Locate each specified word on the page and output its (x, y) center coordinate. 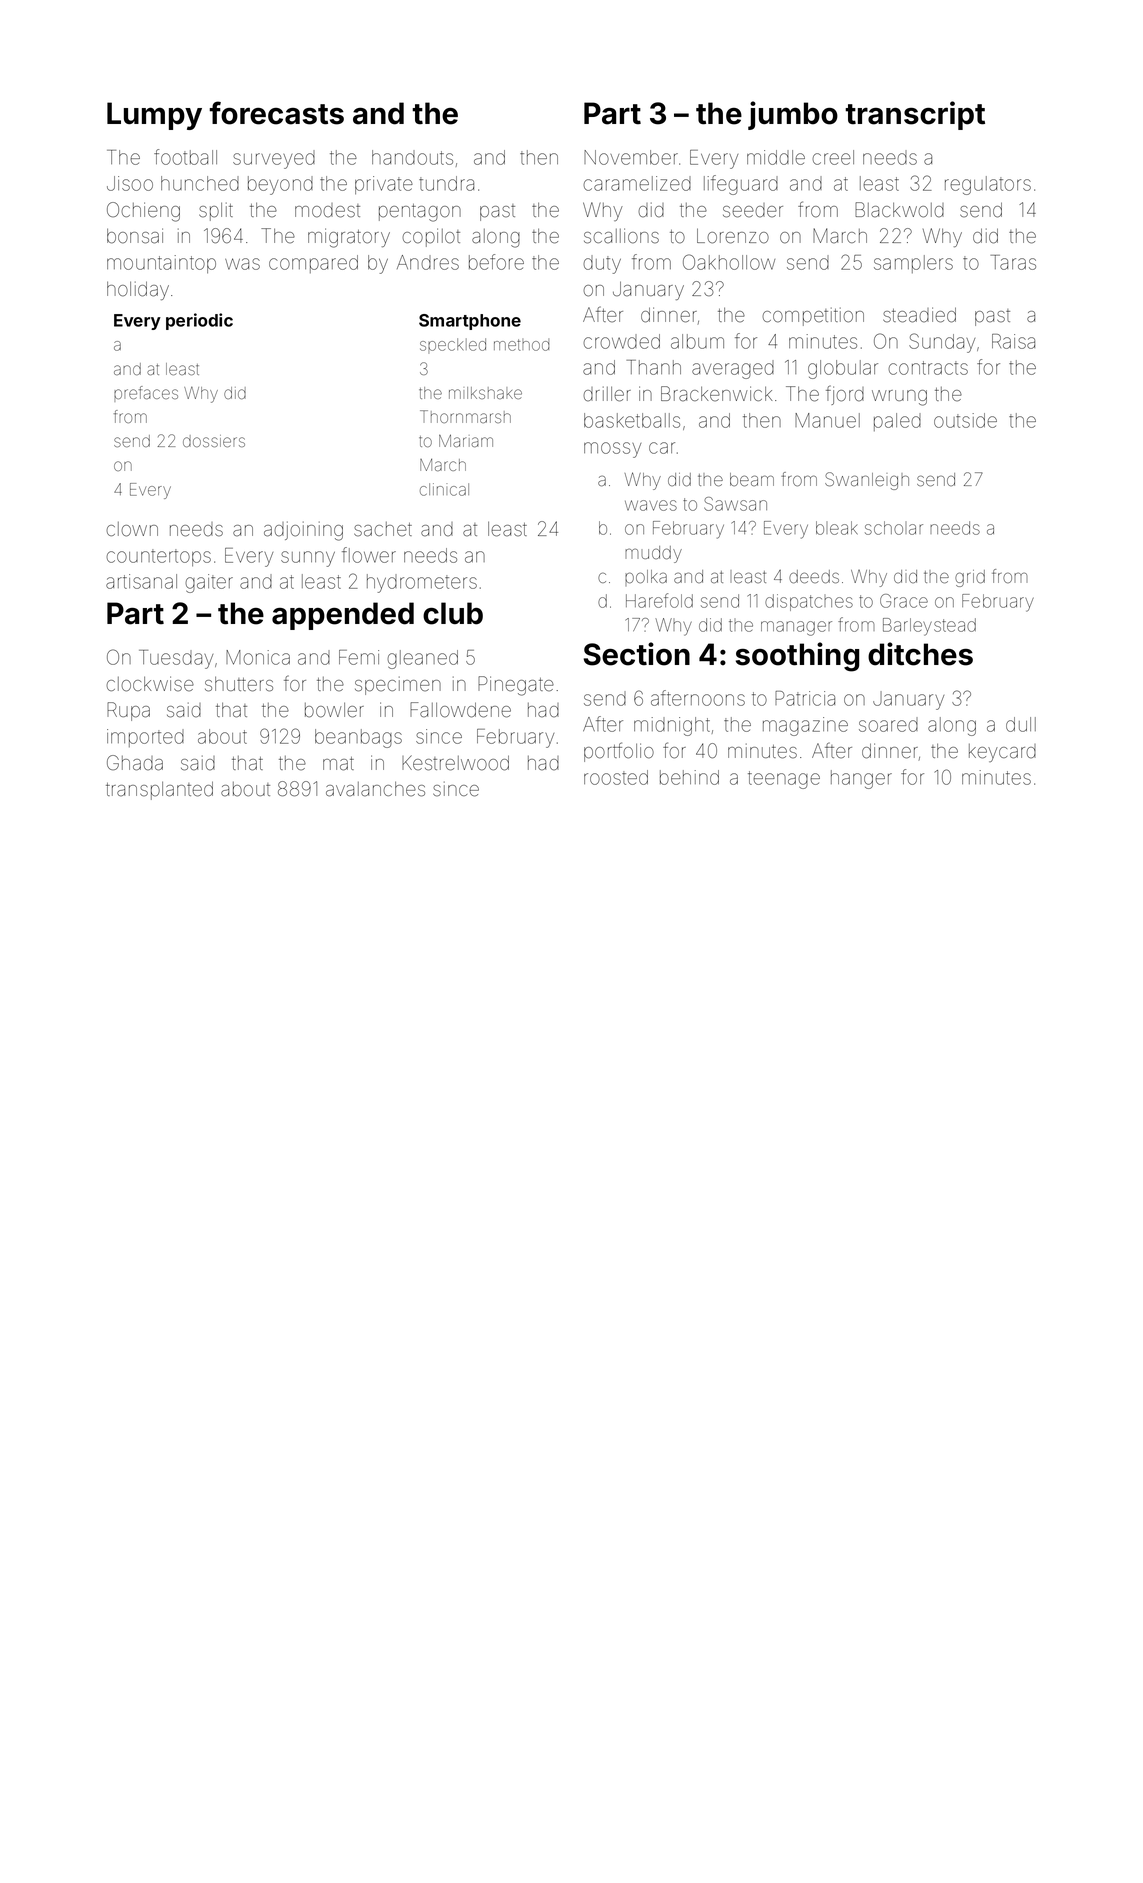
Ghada (135, 763)
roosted (616, 777)
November (631, 157)
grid (970, 578)
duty (602, 264)
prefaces (146, 394)
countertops (159, 557)
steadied (919, 315)
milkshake (485, 393)
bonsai (135, 236)
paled (897, 422)
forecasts (277, 113)
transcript (915, 115)
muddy (653, 554)
